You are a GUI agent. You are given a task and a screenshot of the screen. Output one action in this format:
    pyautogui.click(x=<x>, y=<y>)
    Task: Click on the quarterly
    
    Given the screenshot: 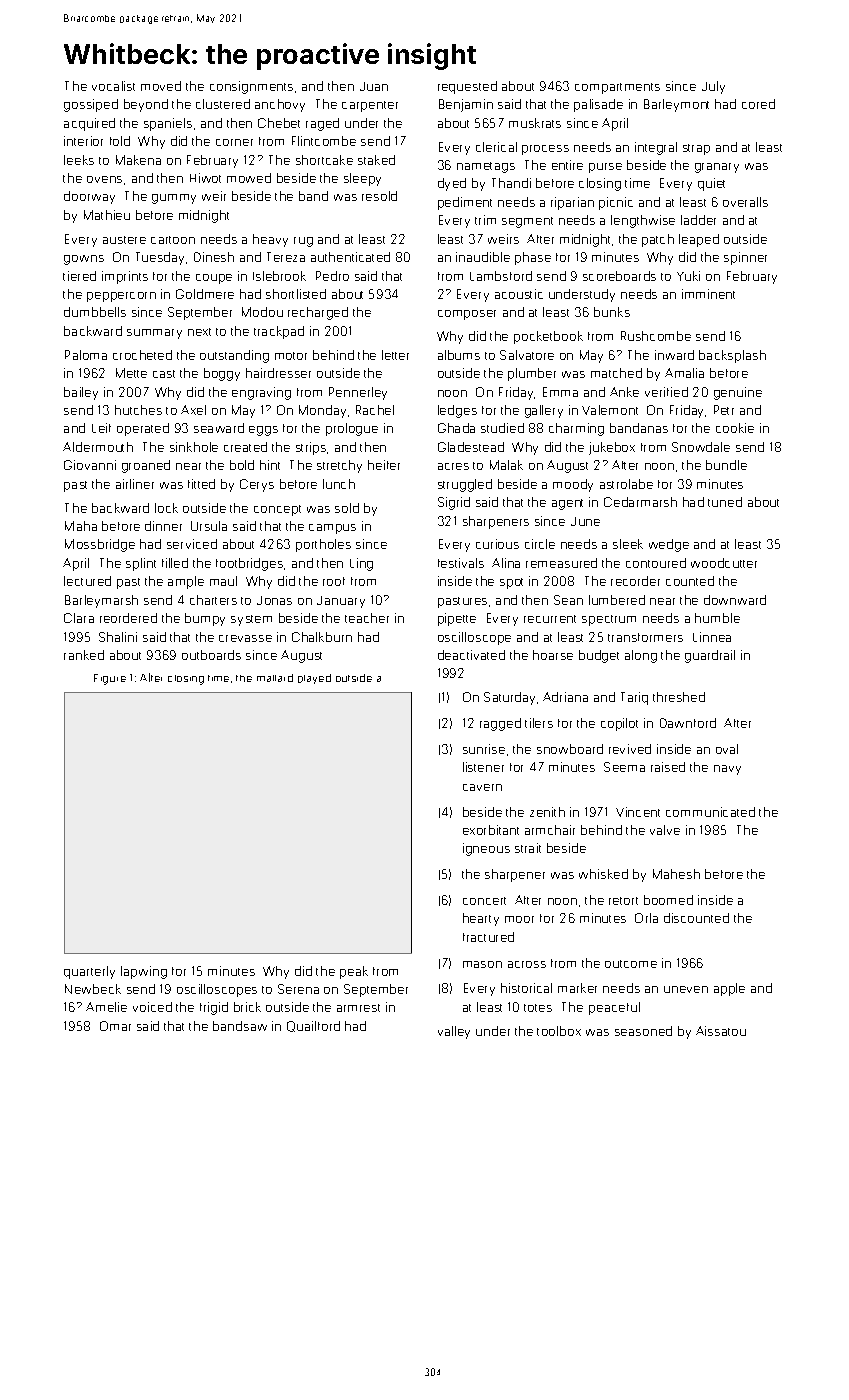 What is the action you would take?
    pyautogui.click(x=89, y=972)
